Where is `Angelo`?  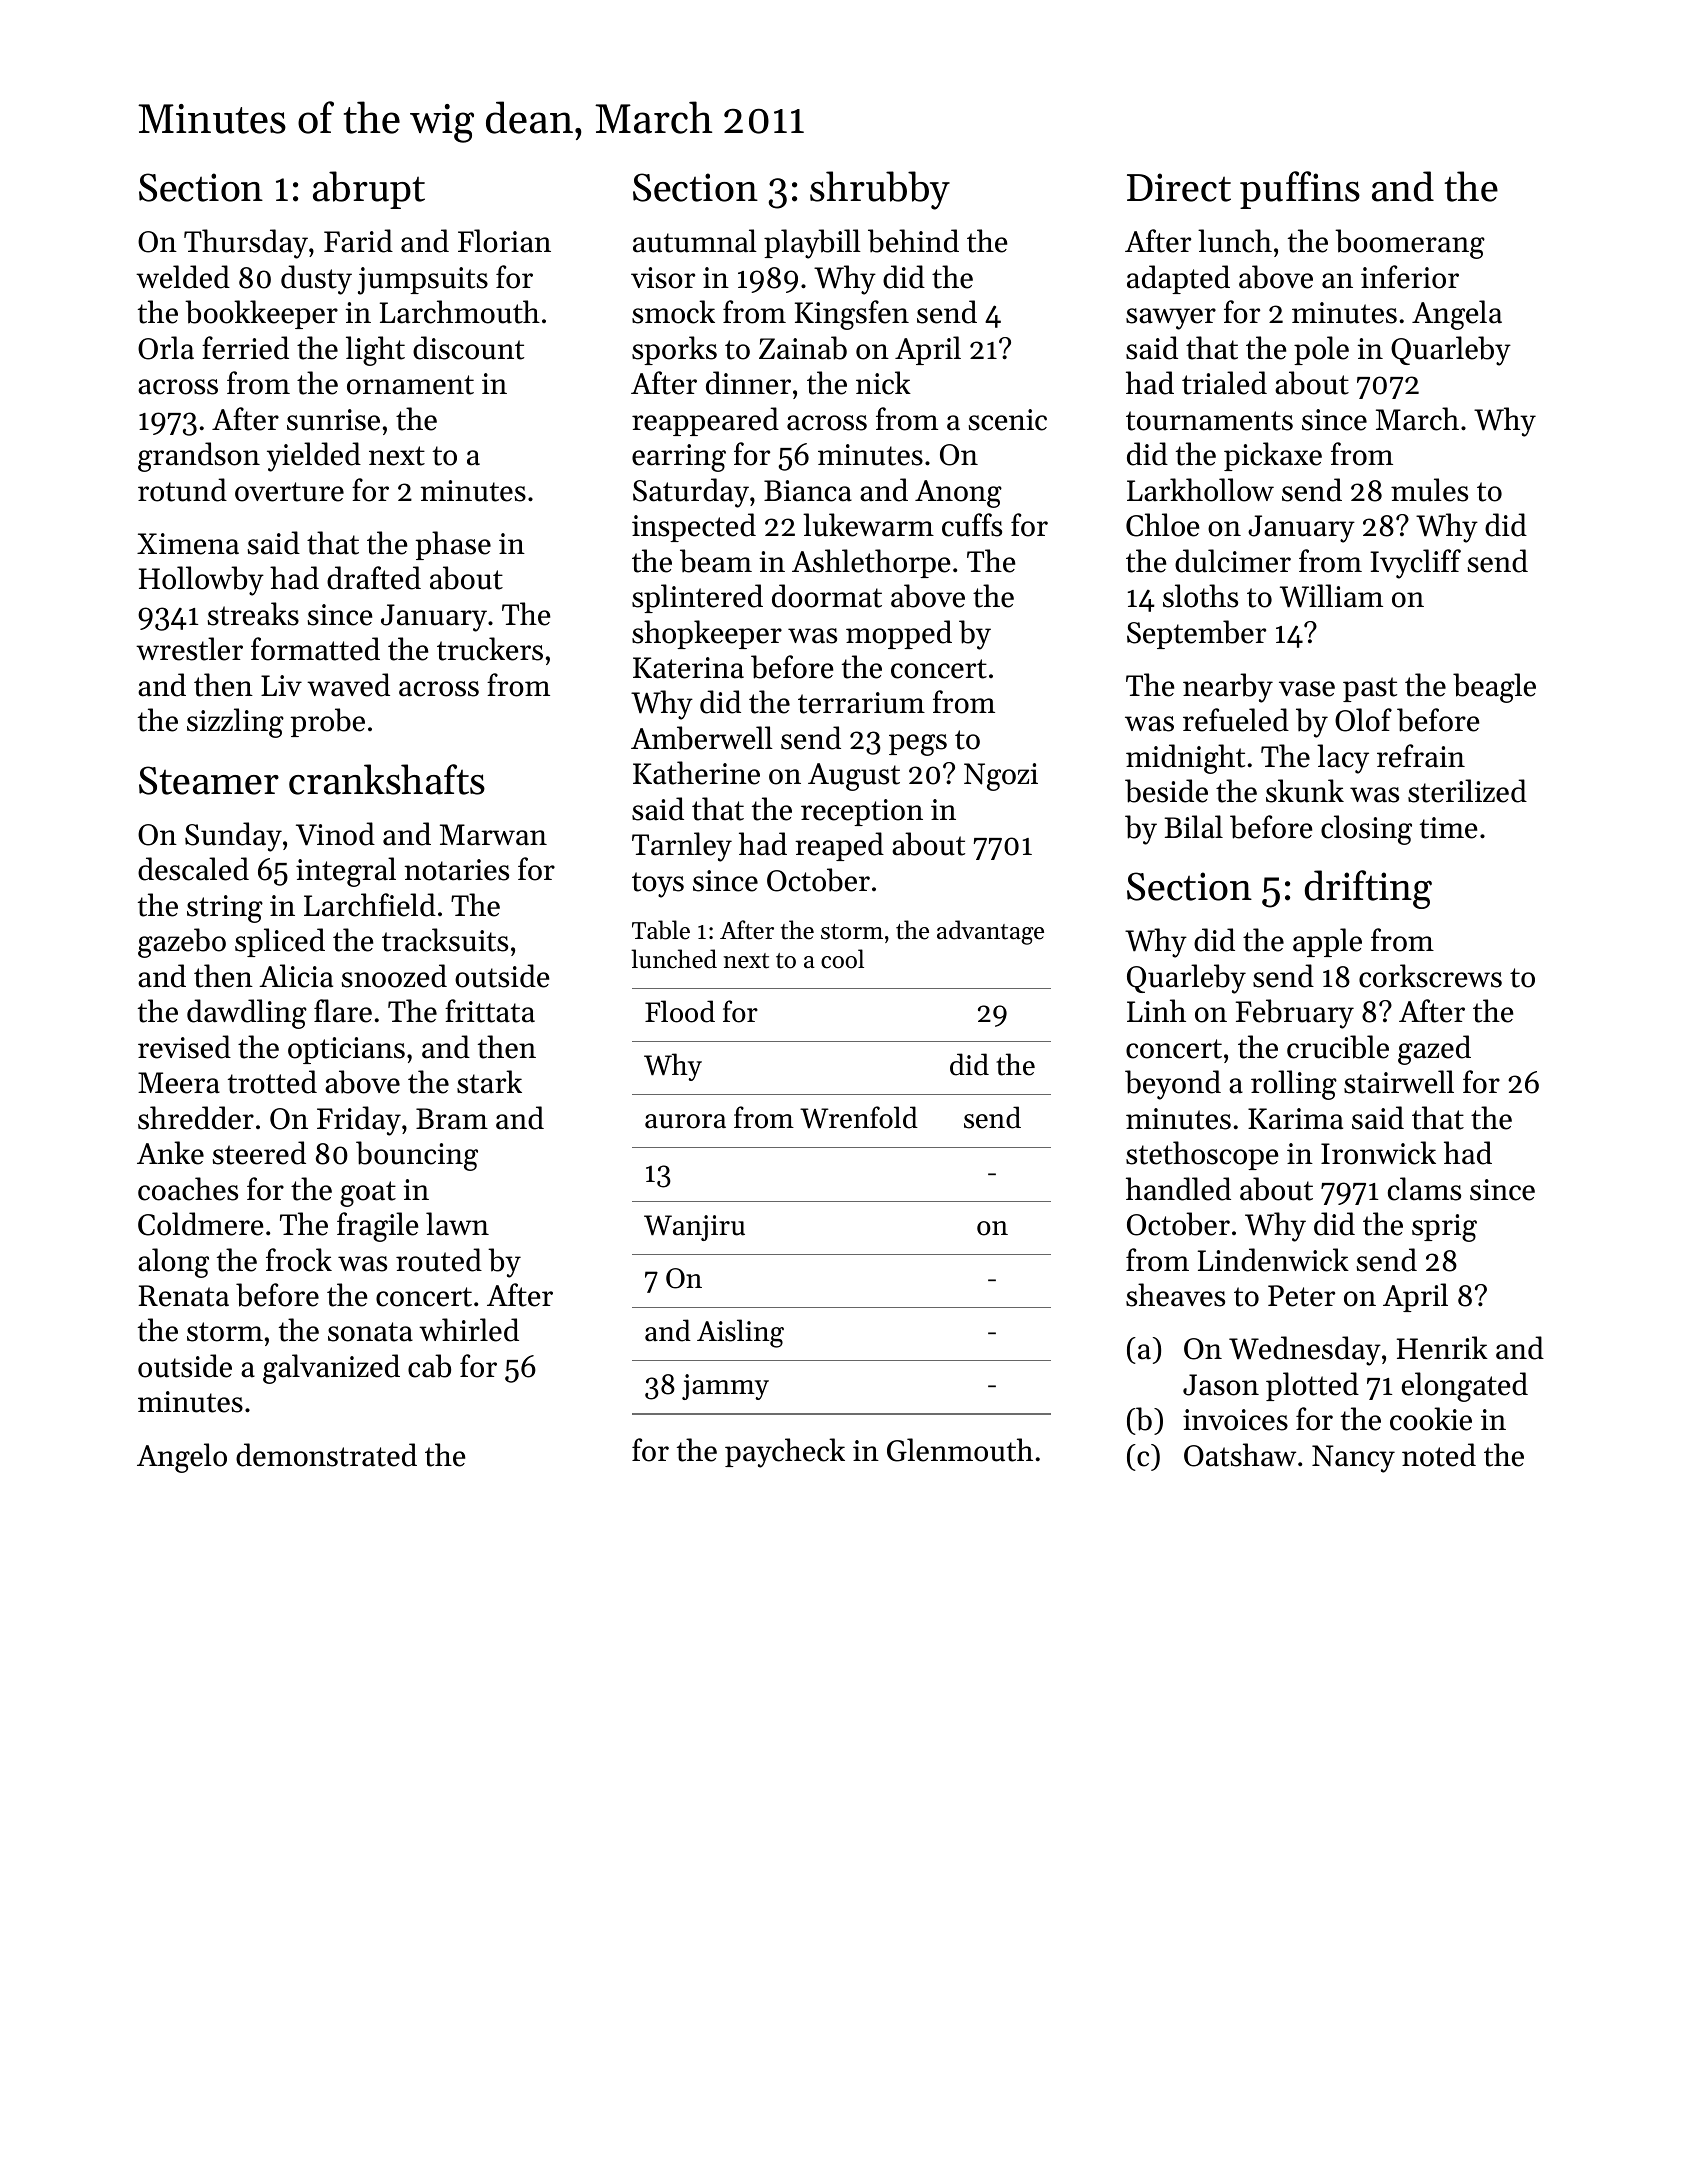
Angelo is located at coordinates (182, 1458).
